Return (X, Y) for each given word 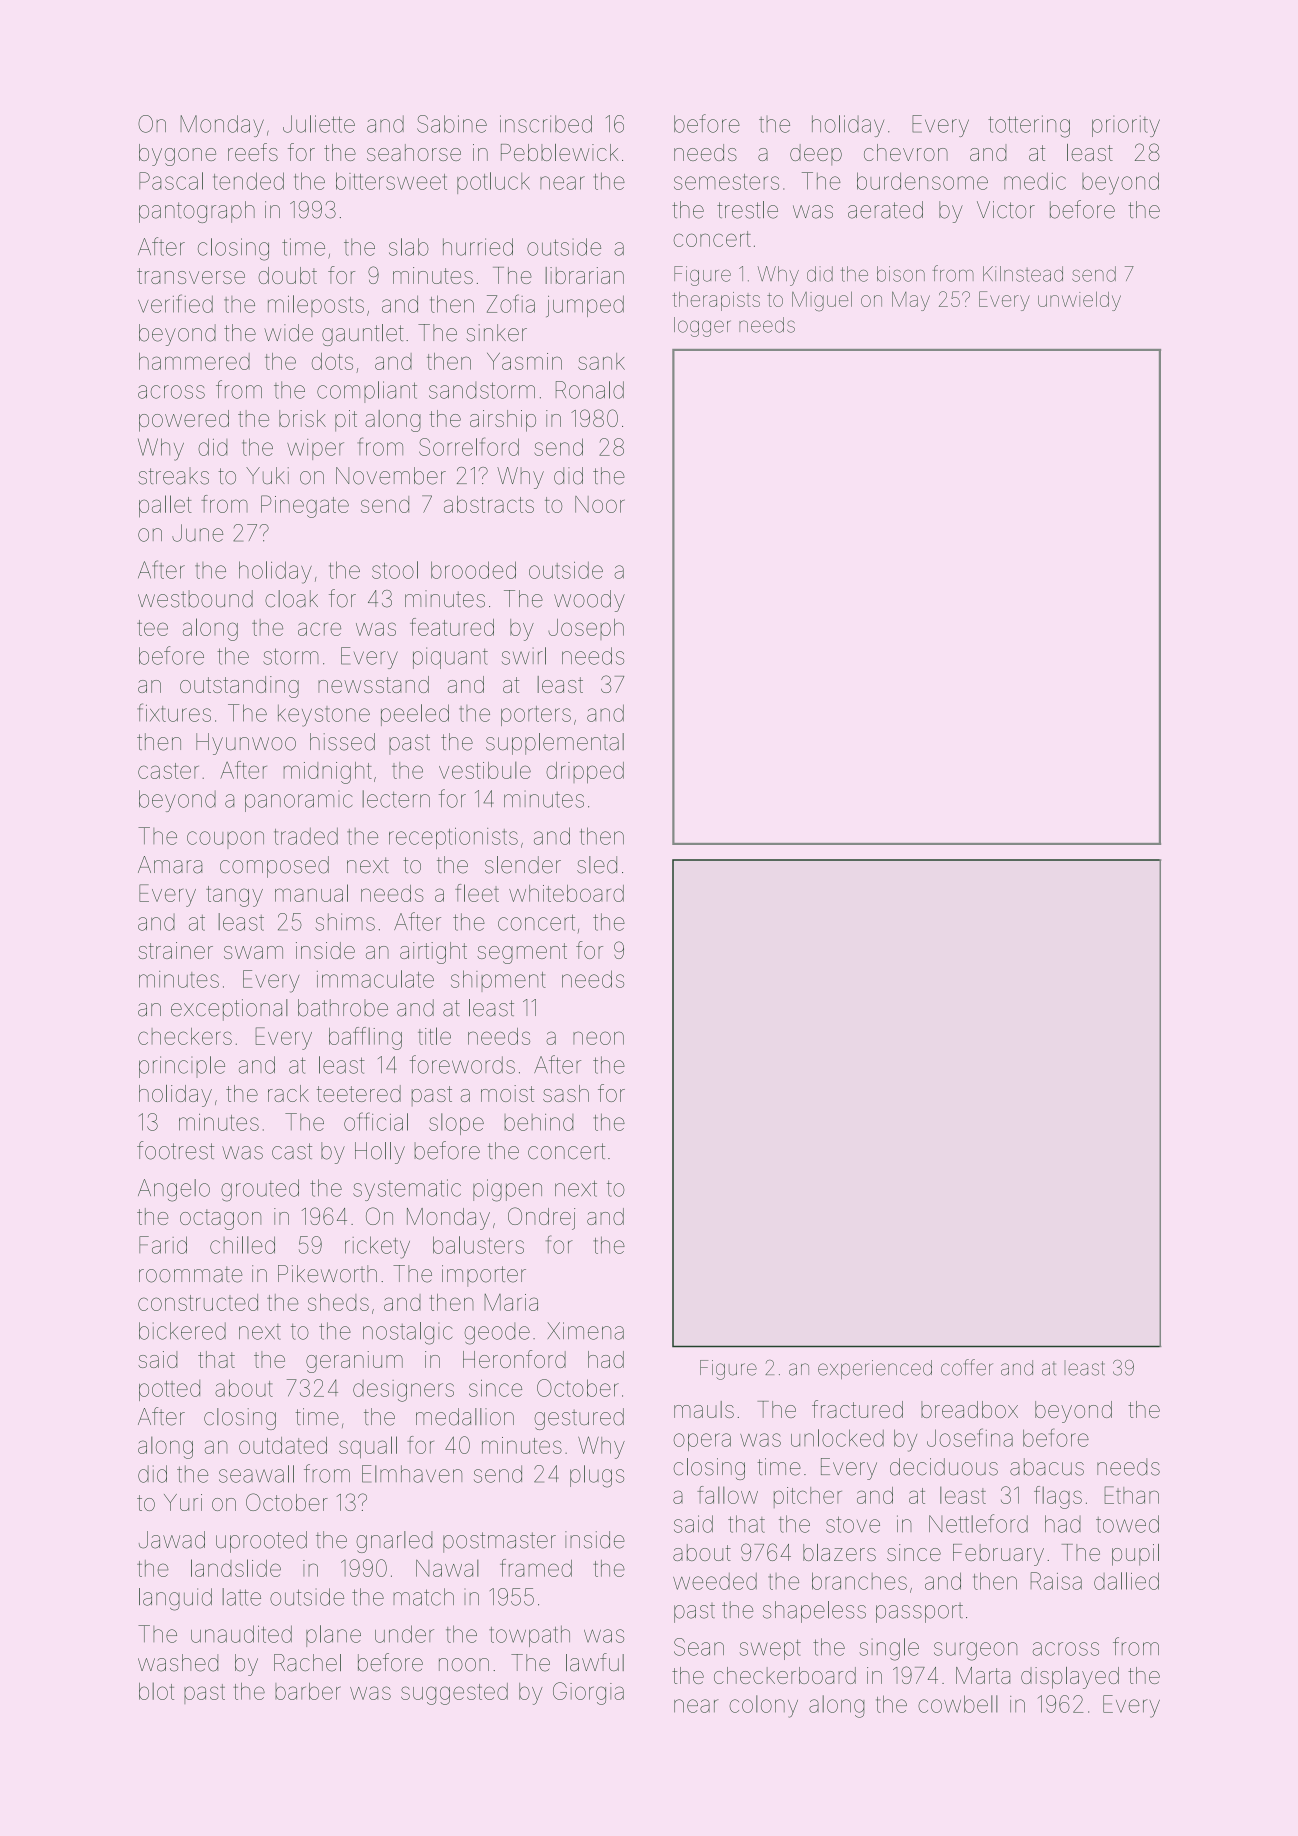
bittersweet (391, 181)
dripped (585, 773)
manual (311, 893)
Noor (600, 504)
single (889, 1649)
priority (1126, 126)
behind (538, 1122)
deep (816, 154)
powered (184, 421)
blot (156, 1691)
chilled (242, 1245)
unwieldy (1079, 301)
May (911, 301)
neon (598, 1038)
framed (536, 1568)
